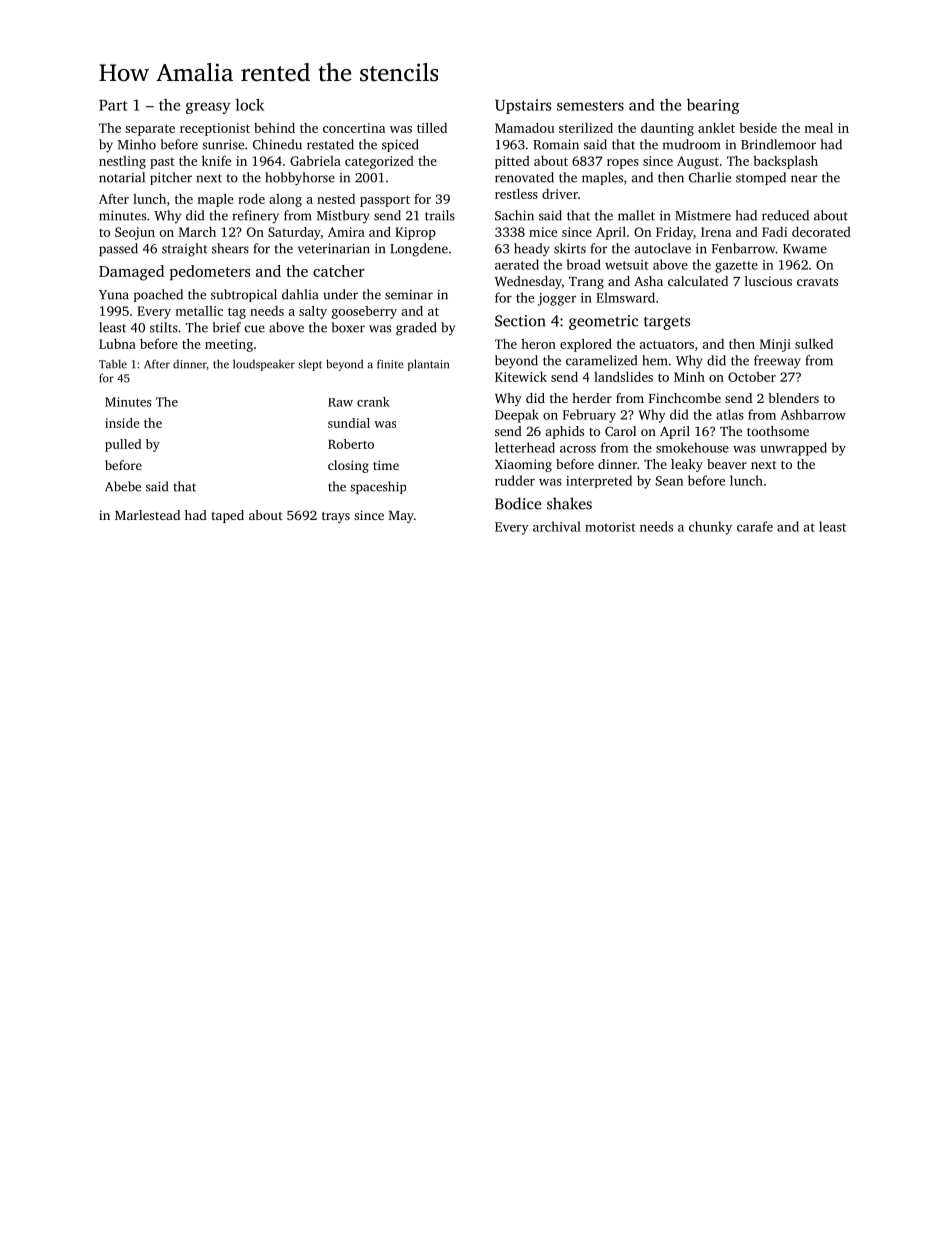 The image size is (952, 1233). What do you see at coordinates (122, 423) in the screenshot?
I see `inside` at bounding box center [122, 423].
